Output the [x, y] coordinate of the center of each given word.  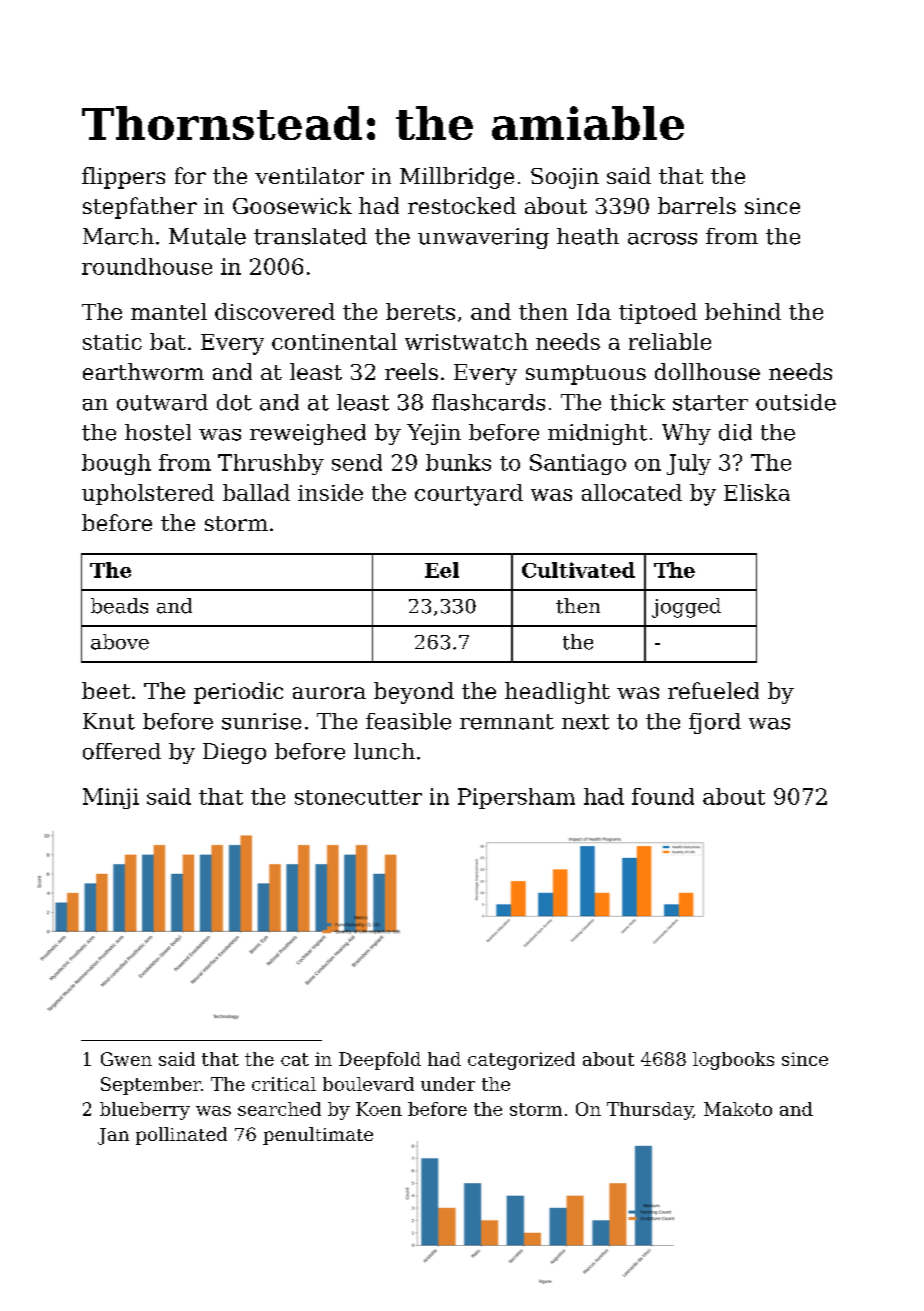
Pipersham [516, 798]
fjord [715, 723]
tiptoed [658, 313]
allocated [632, 492]
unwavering [483, 238]
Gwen [126, 1059]
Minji [111, 798]
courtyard [469, 495]
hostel [158, 432]
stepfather [140, 208]
